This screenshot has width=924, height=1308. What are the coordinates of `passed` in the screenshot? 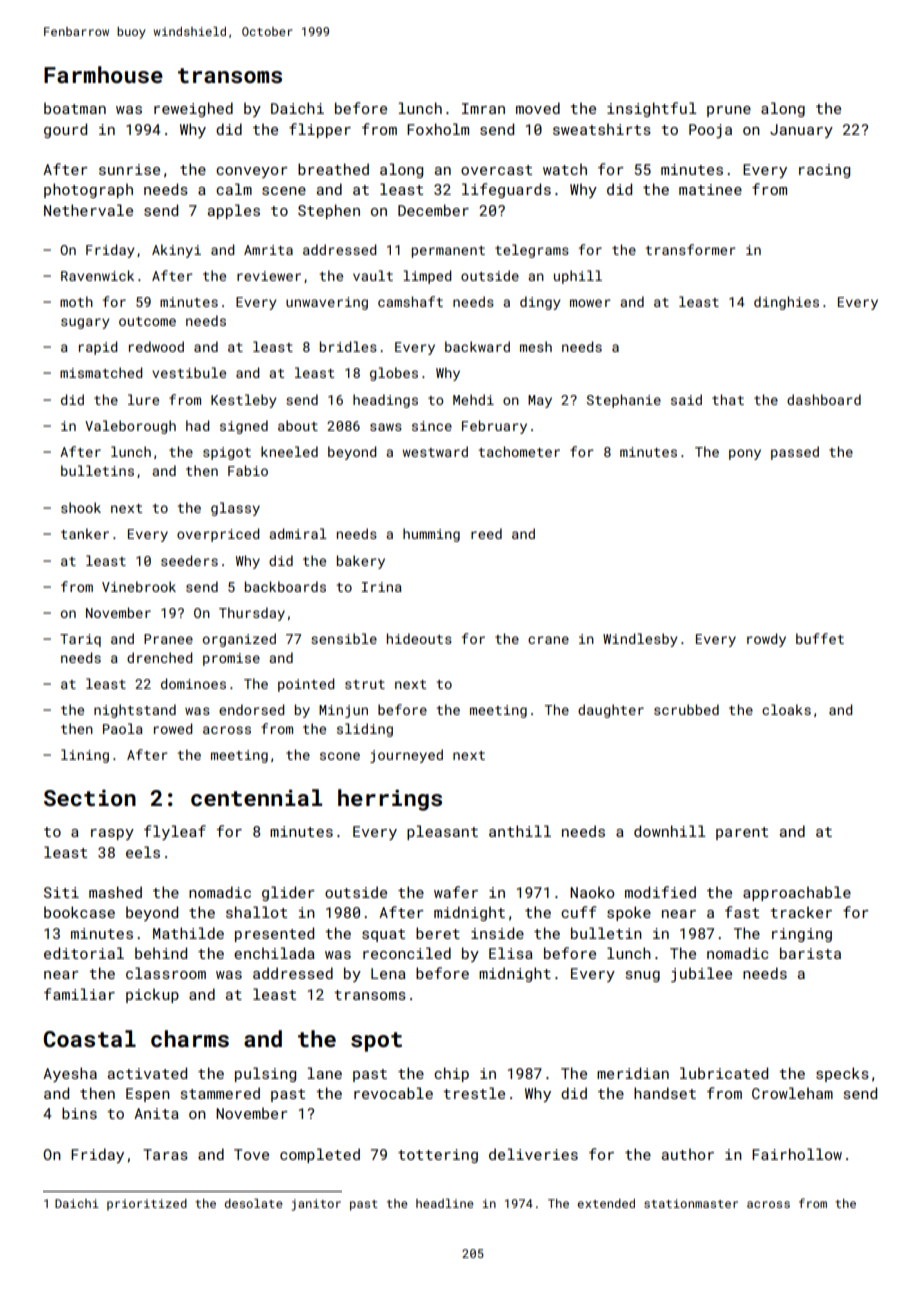 It's located at (795, 453).
